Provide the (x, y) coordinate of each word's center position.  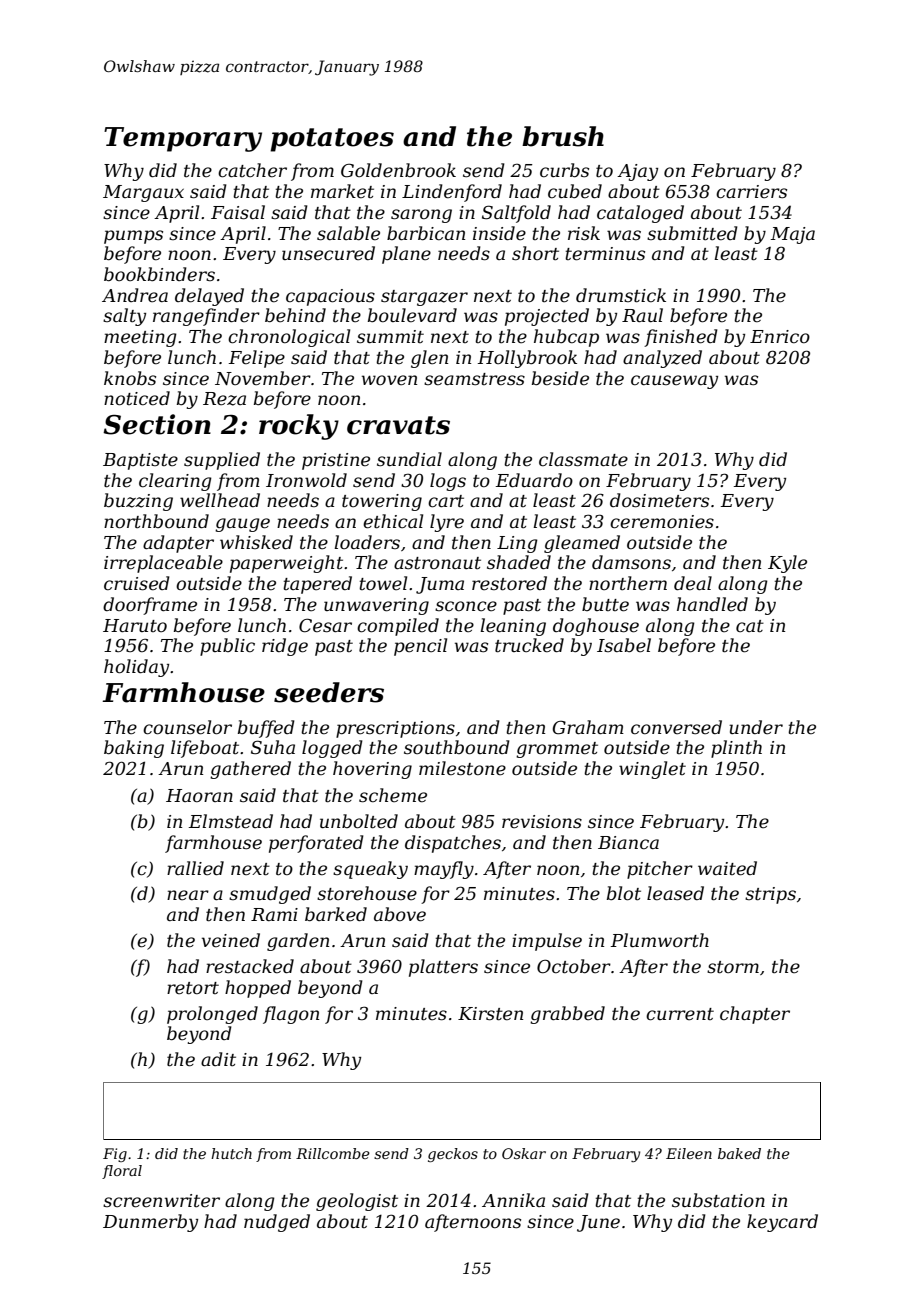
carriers (751, 192)
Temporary (183, 139)
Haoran (199, 795)
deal (693, 583)
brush (563, 136)
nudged (277, 1223)
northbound (156, 521)
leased (675, 893)
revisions (542, 822)
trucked (529, 645)
